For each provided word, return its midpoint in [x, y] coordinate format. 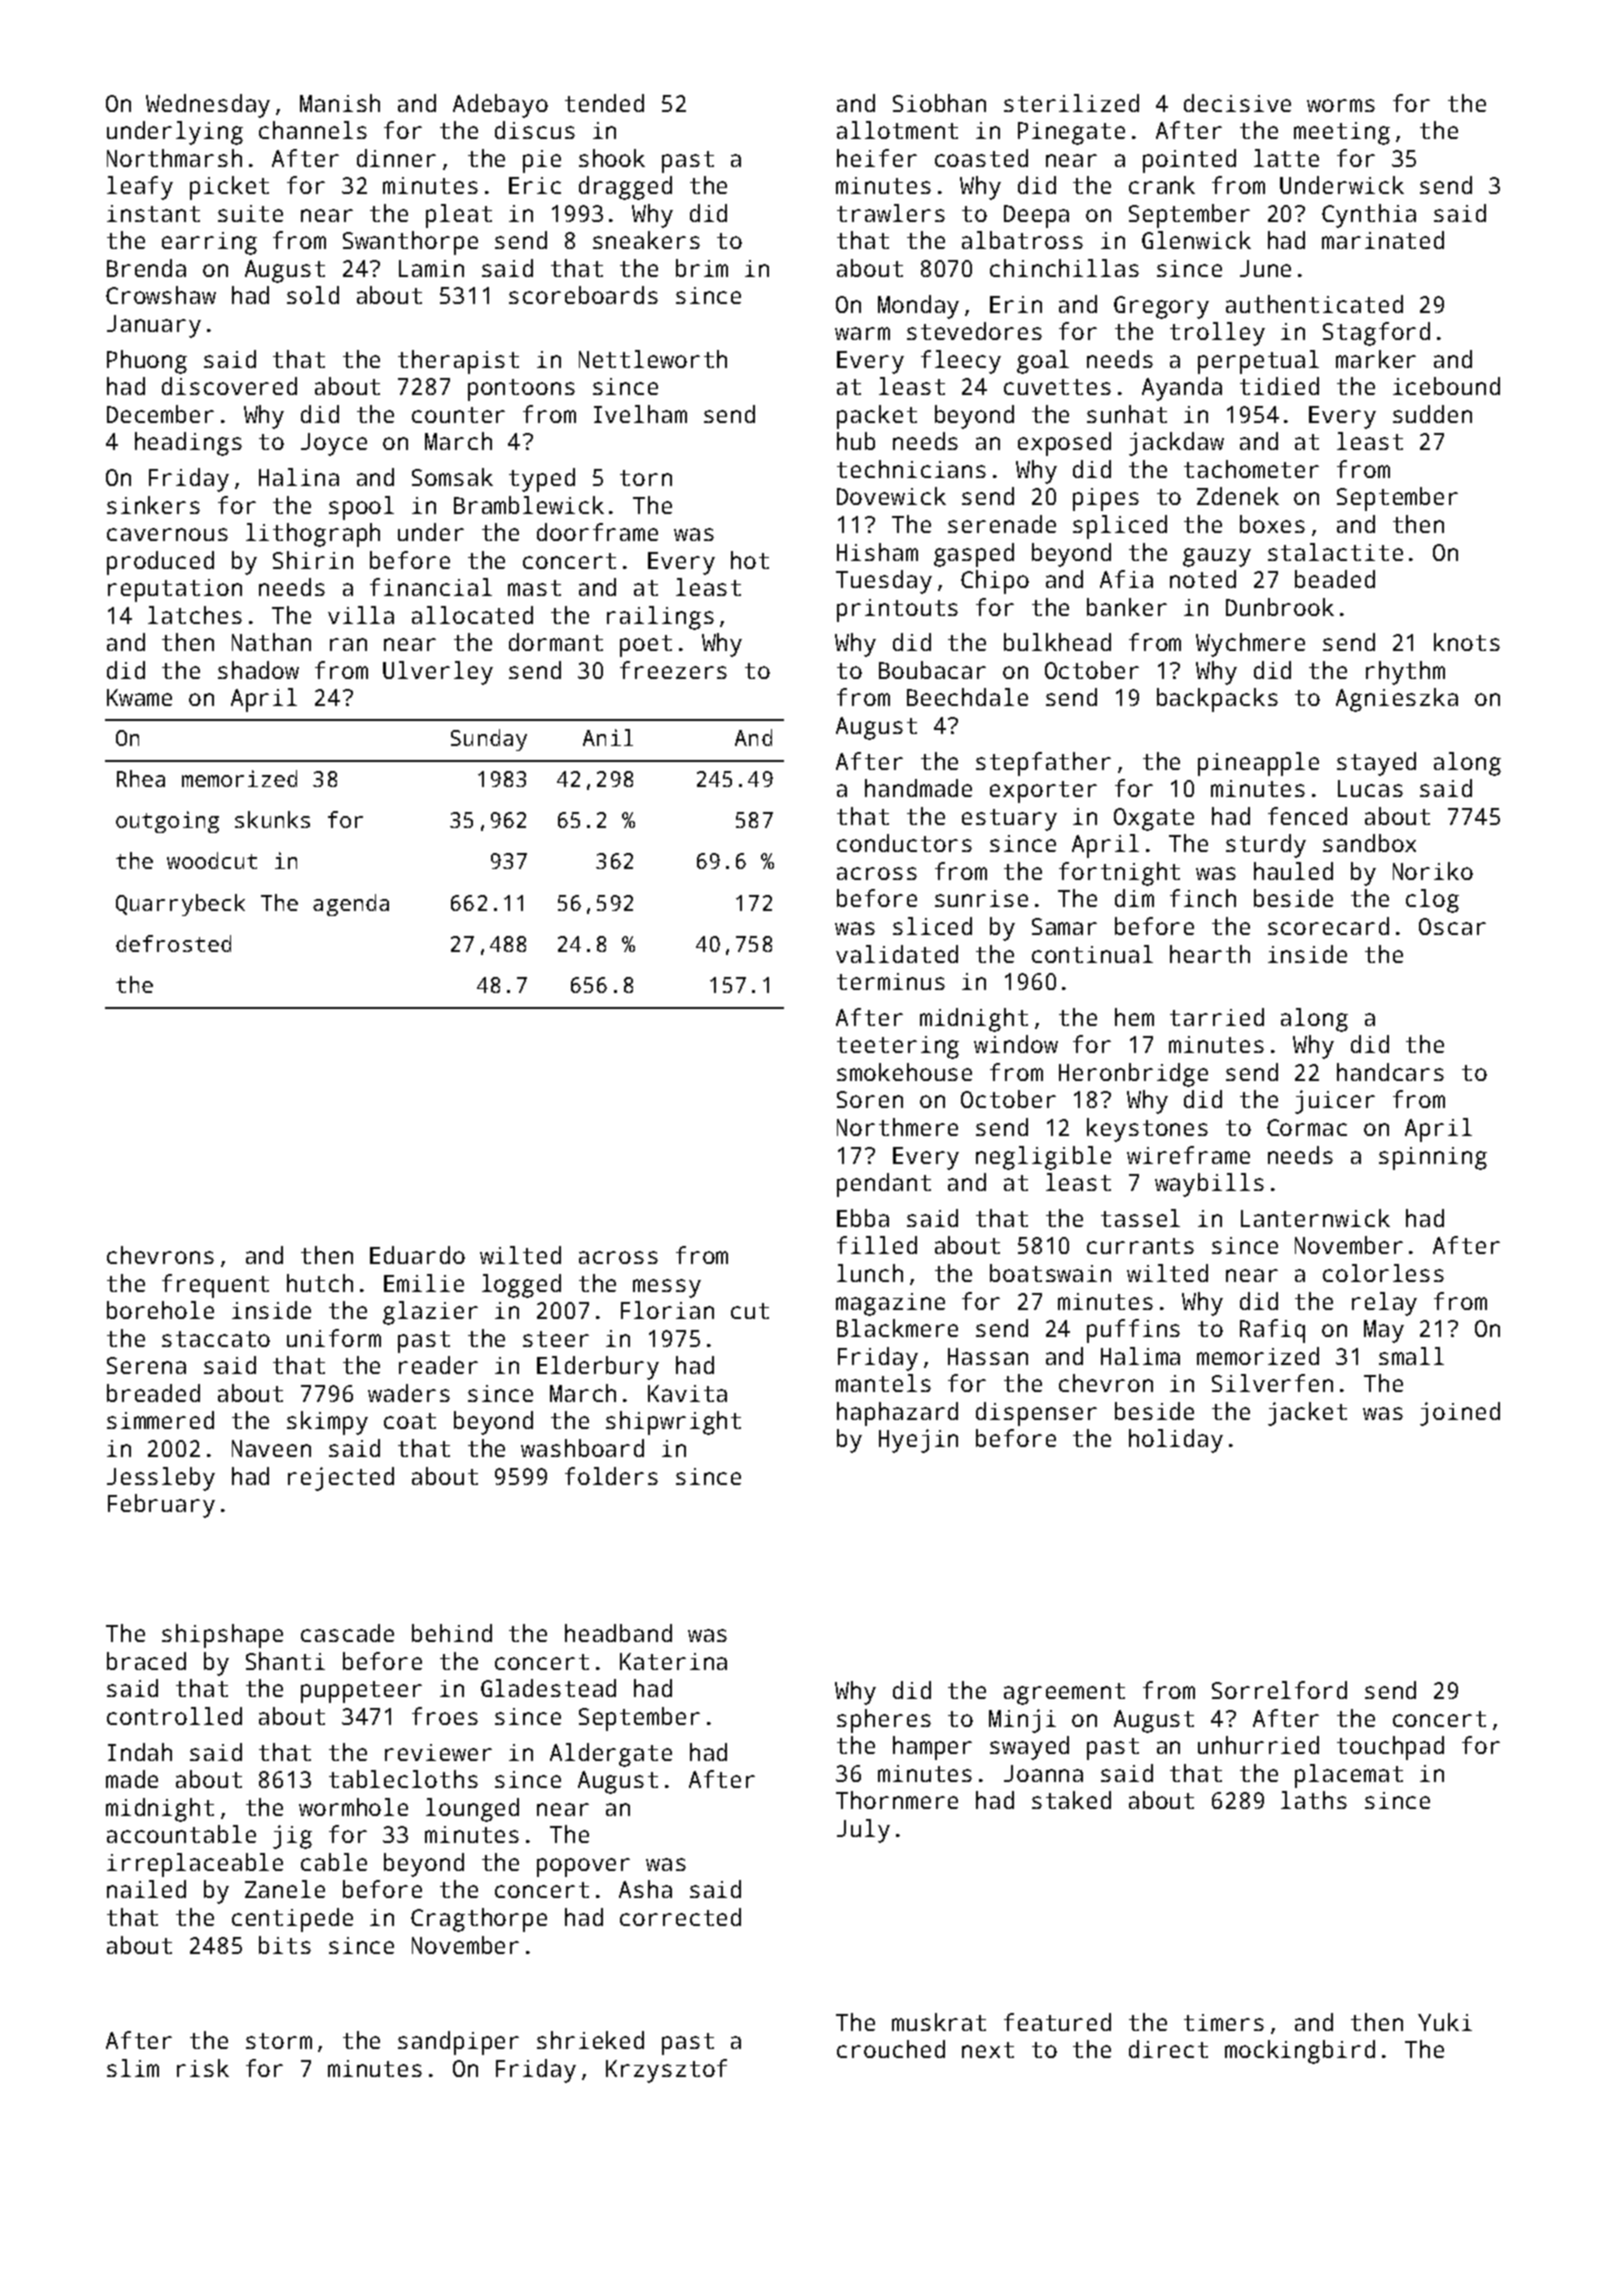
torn [646, 478]
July [863, 1831]
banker [1127, 607]
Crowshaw [161, 295]
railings [660, 618]
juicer [1335, 1102]
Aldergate [611, 1755]
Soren [870, 1099]
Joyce [334, 444]
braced [146, 1661]
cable [334, 1862]
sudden [1432, 414]
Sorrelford [1279, 1690]
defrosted [173, 943]
